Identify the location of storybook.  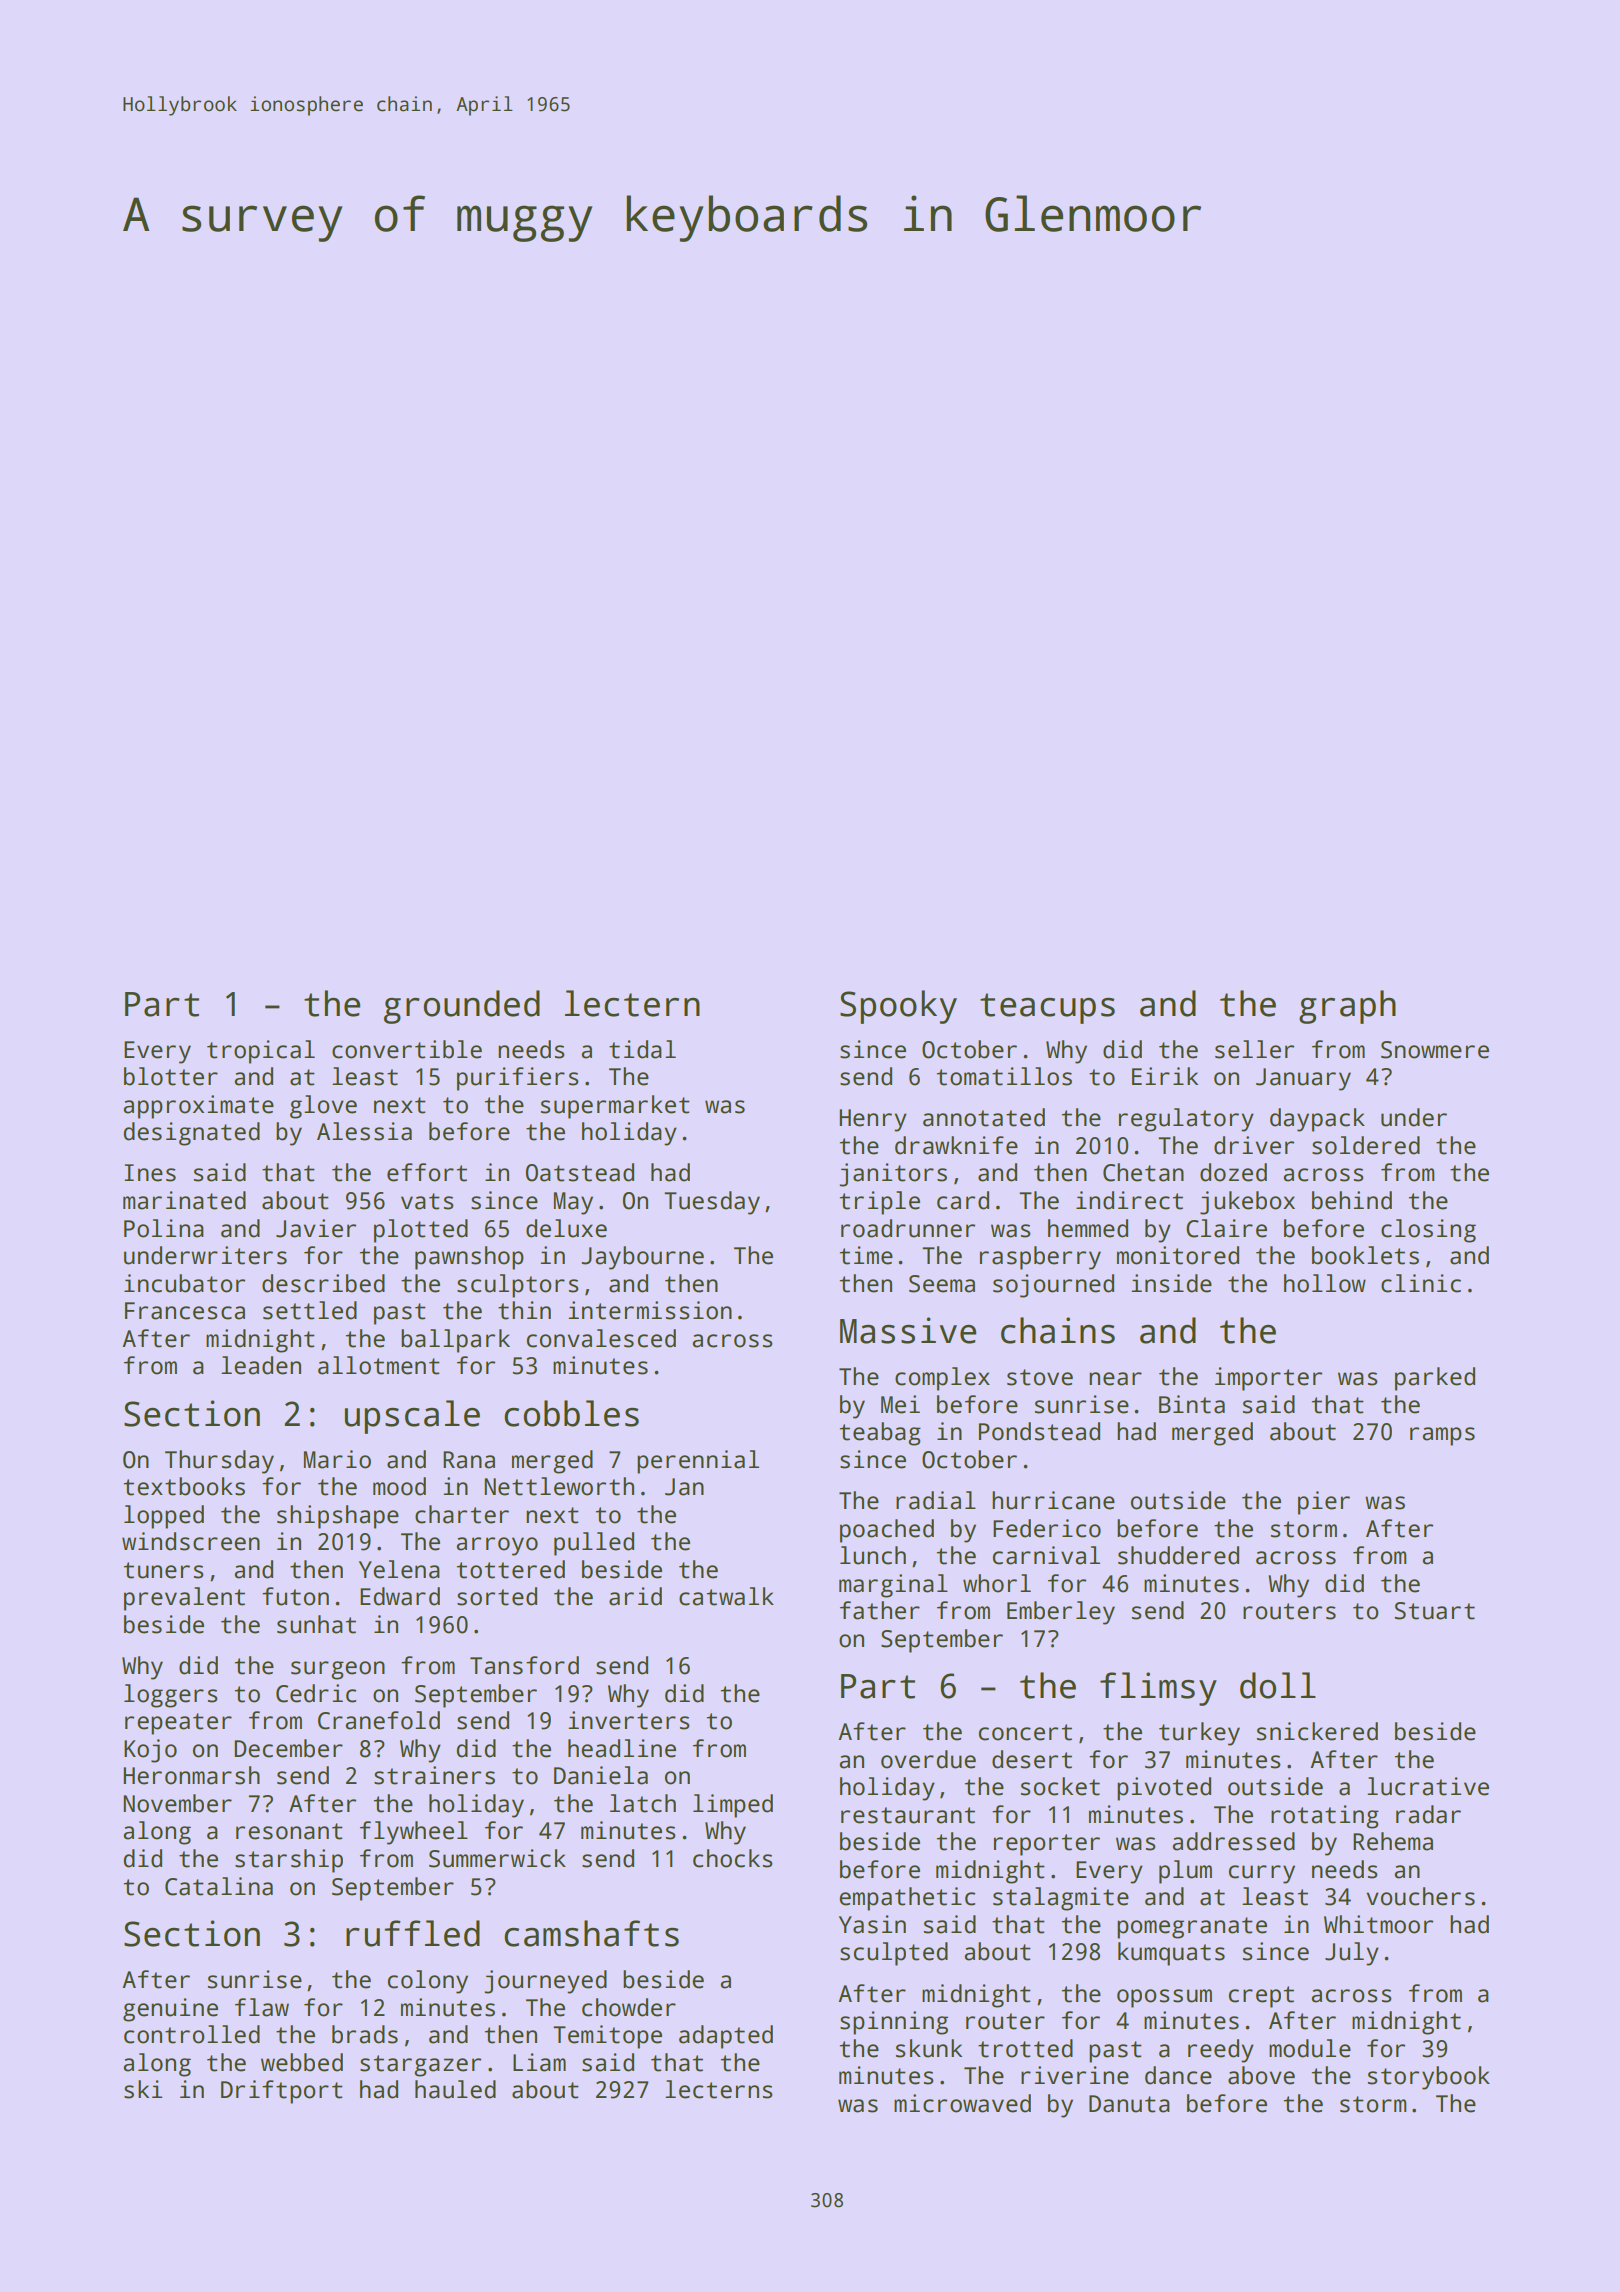
(1429, 2078).
